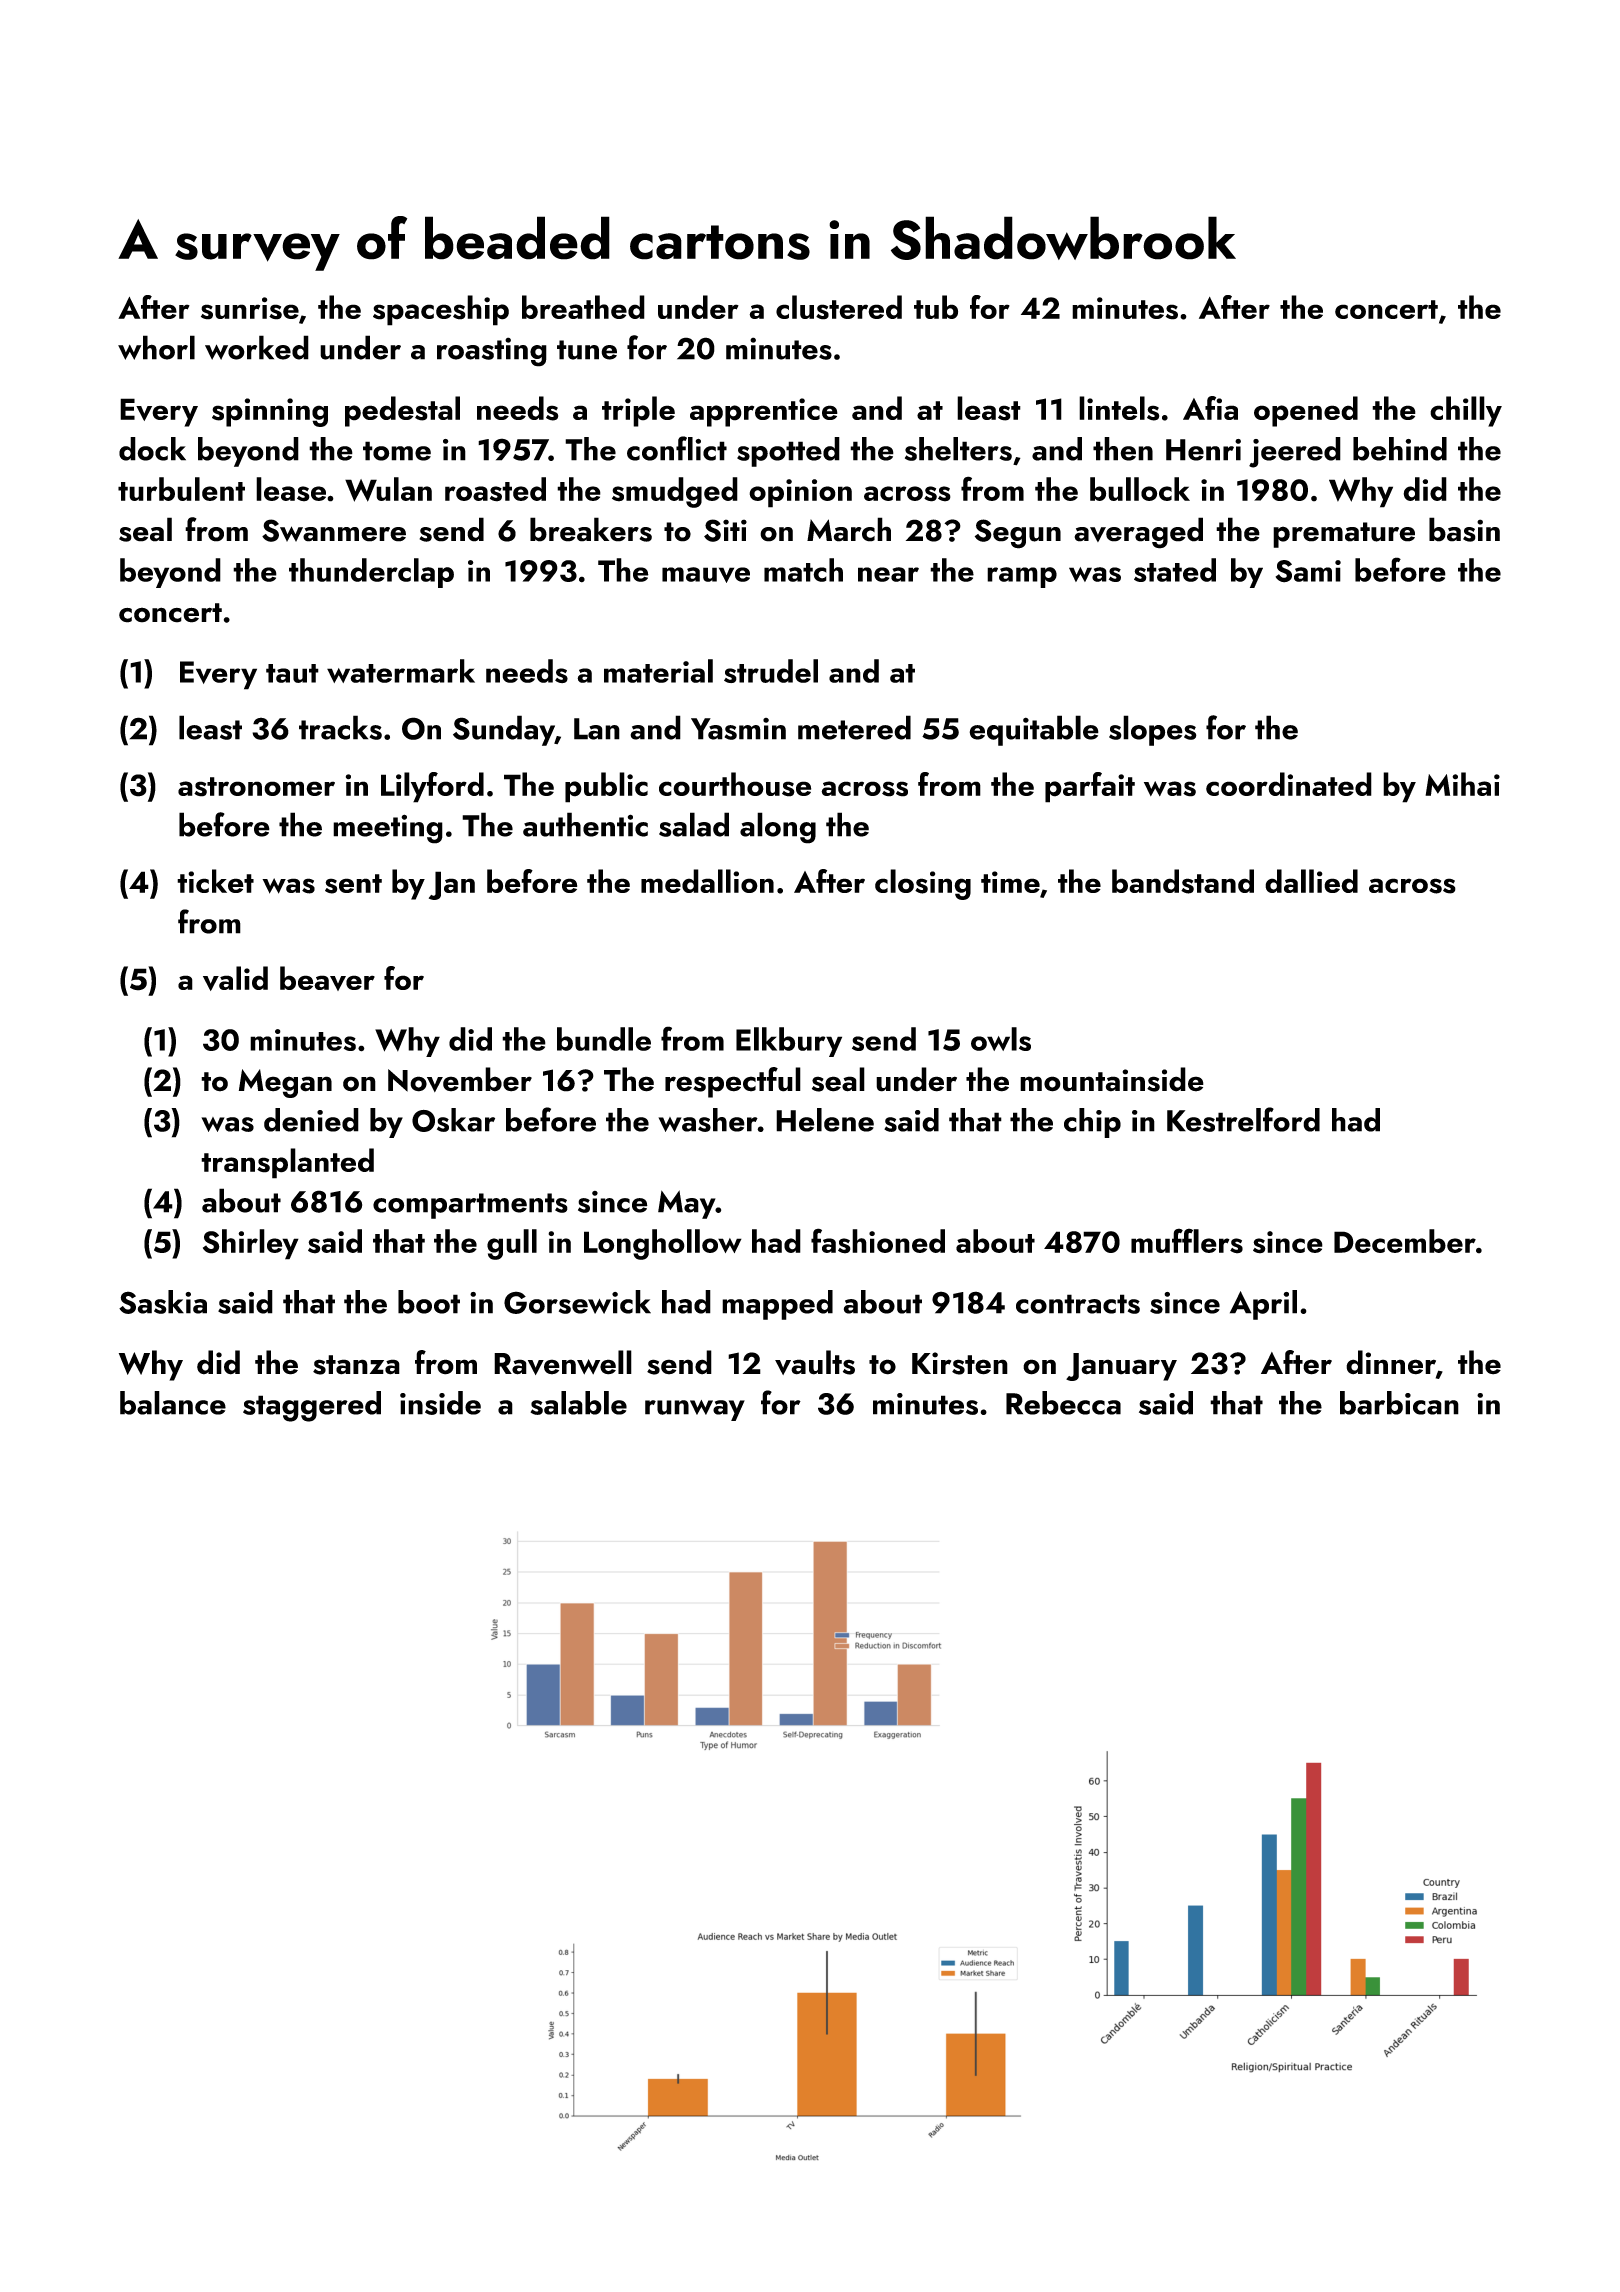 This screenshot has height=2292, width=1620. I want to click on taut, so click(292, 673).
